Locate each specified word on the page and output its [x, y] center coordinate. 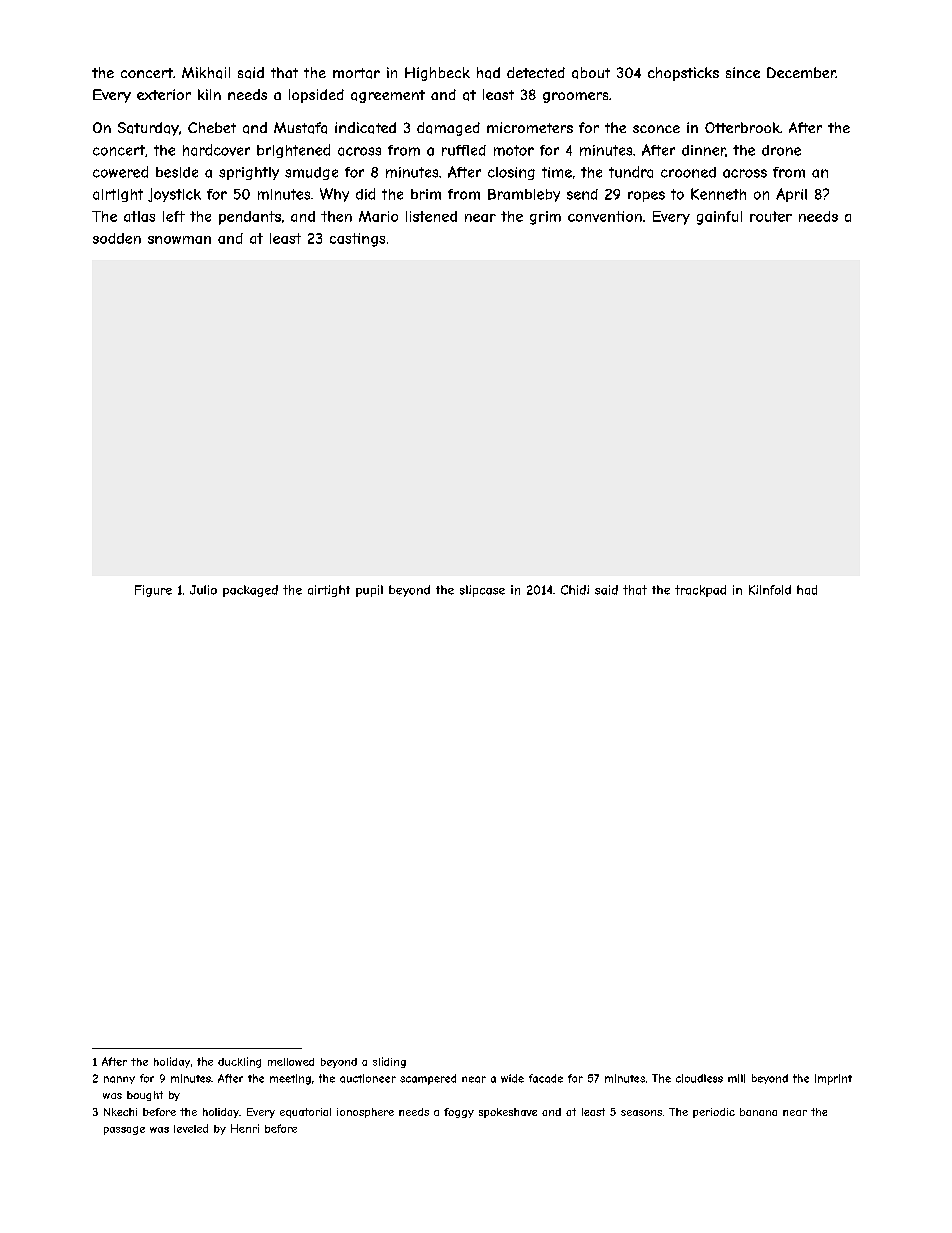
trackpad [700, 591]
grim [545, 218]
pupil [369, 591]
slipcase [482, 591]
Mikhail [206, 73]
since [743, 72]
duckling [239, 1062]
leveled [191, 1128]
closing [511, 173]
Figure [153, 591]
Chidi [575, 590]
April [791, 195]
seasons [641, 1113]
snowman [179, 240]
